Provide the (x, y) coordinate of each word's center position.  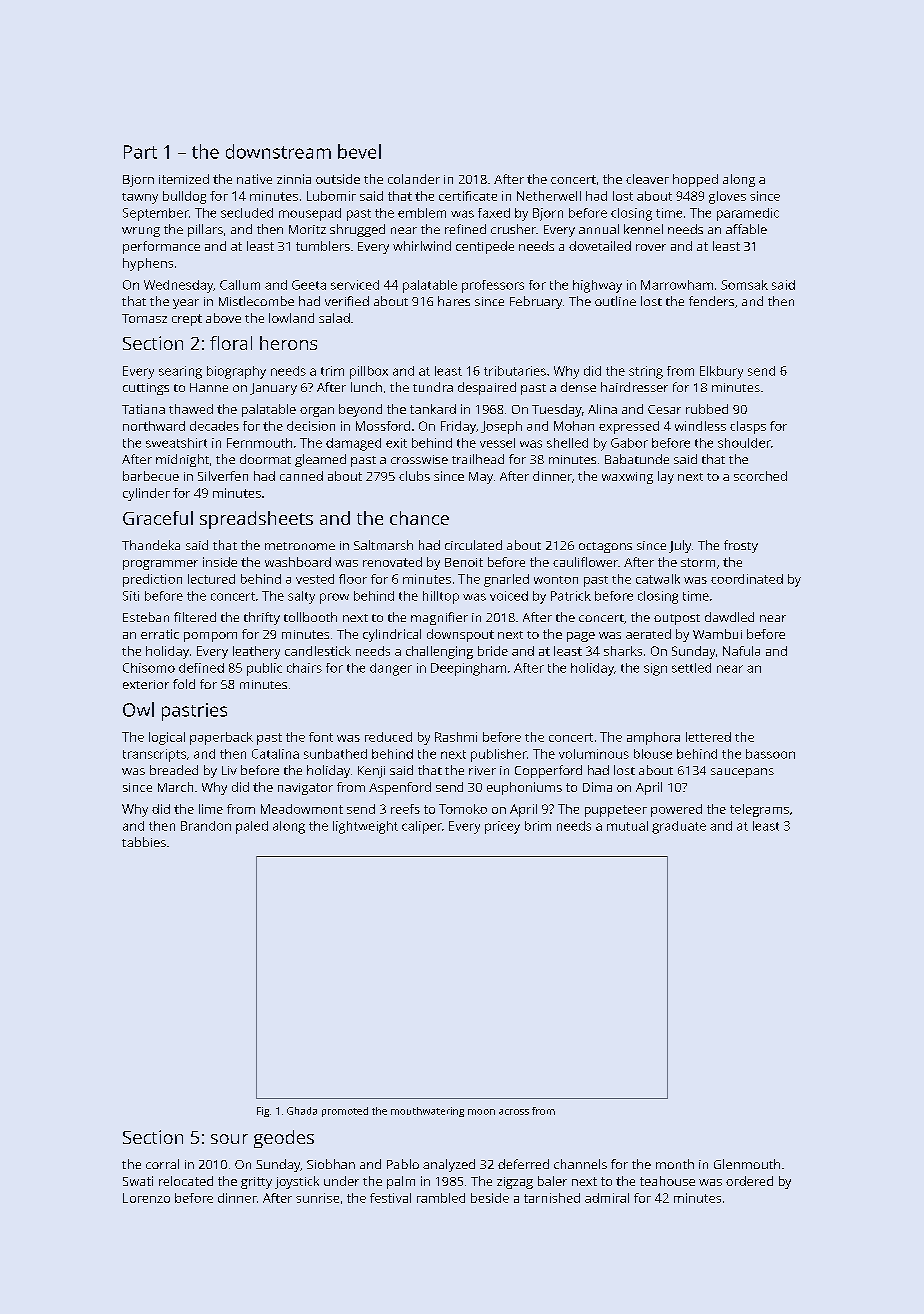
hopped (695, 180)
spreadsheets (256, 520)
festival (390, 1198)
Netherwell (549, 196)
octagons (605, 547)
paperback (221, 738)
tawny (140, 198)
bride (493, 651)
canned (301, 476)
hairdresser (634, 387)
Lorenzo (146, 1198)
